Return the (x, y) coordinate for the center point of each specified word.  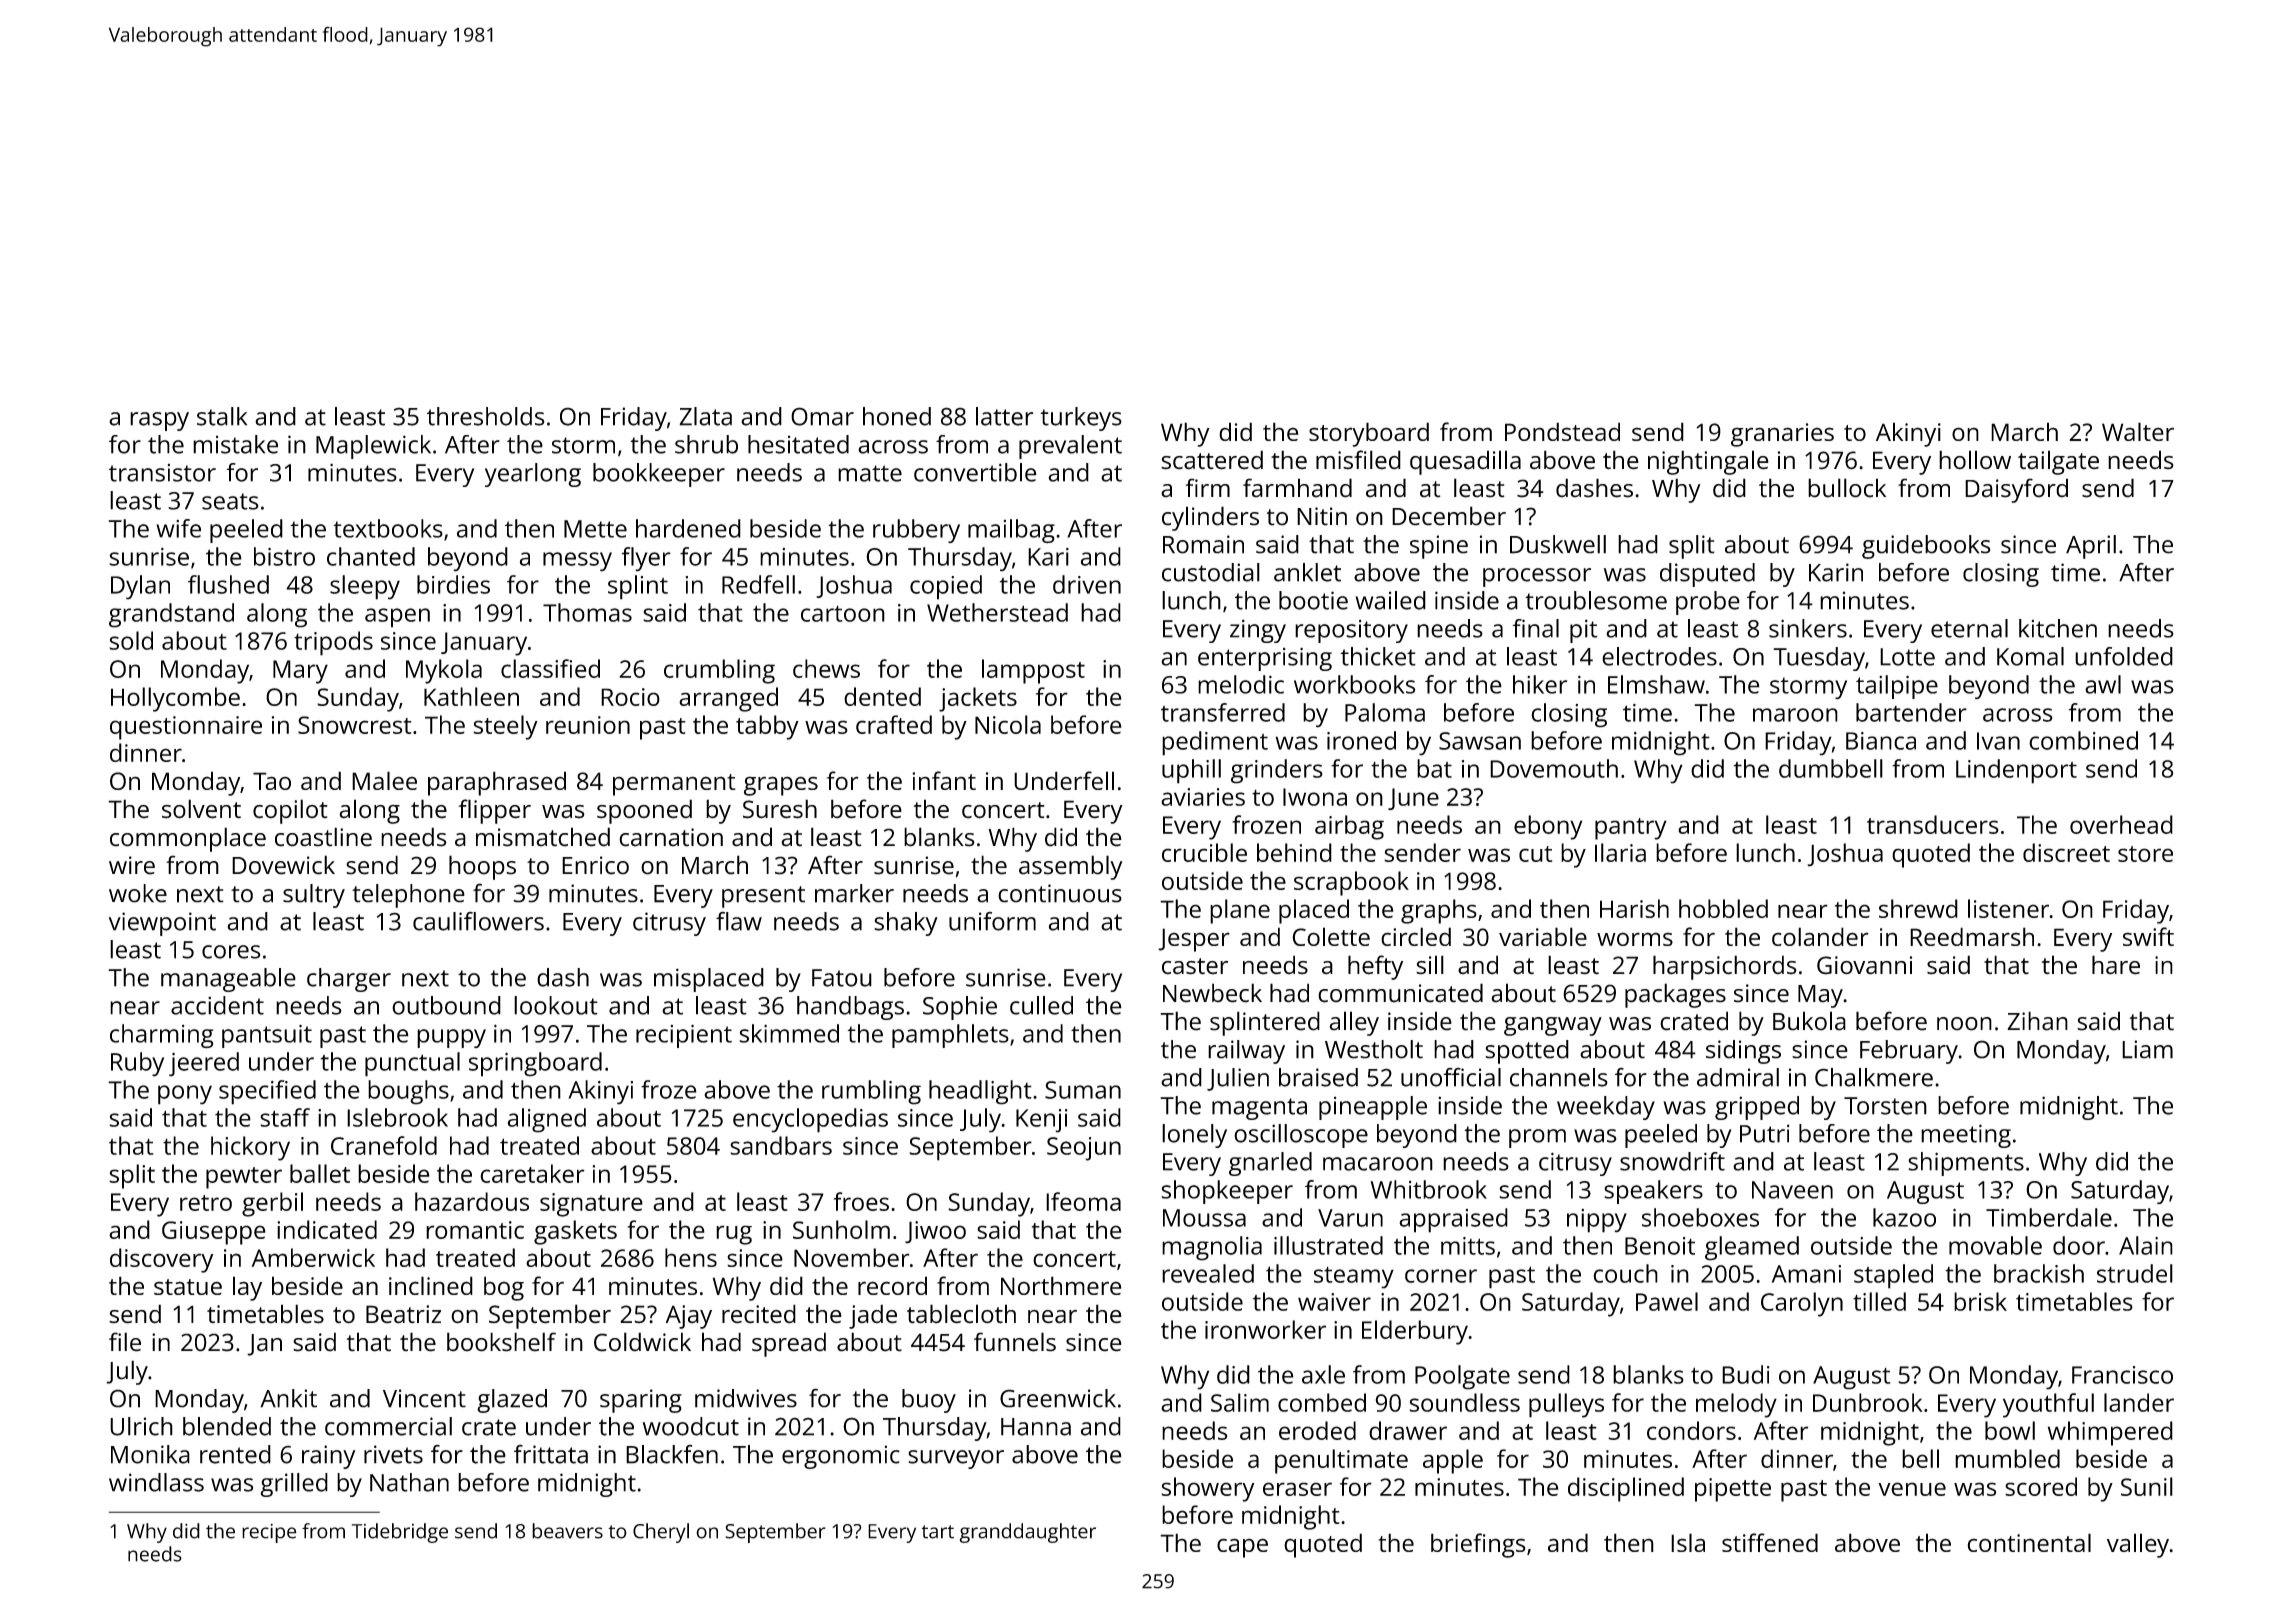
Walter (2138, 431)
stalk (222, 416)
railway (1246, 1052)
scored (2041, 1486)
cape (1242, 1548)
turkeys (1081, 419)
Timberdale (2049, 1217)
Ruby (137, 1064)
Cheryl (661, 1533)
